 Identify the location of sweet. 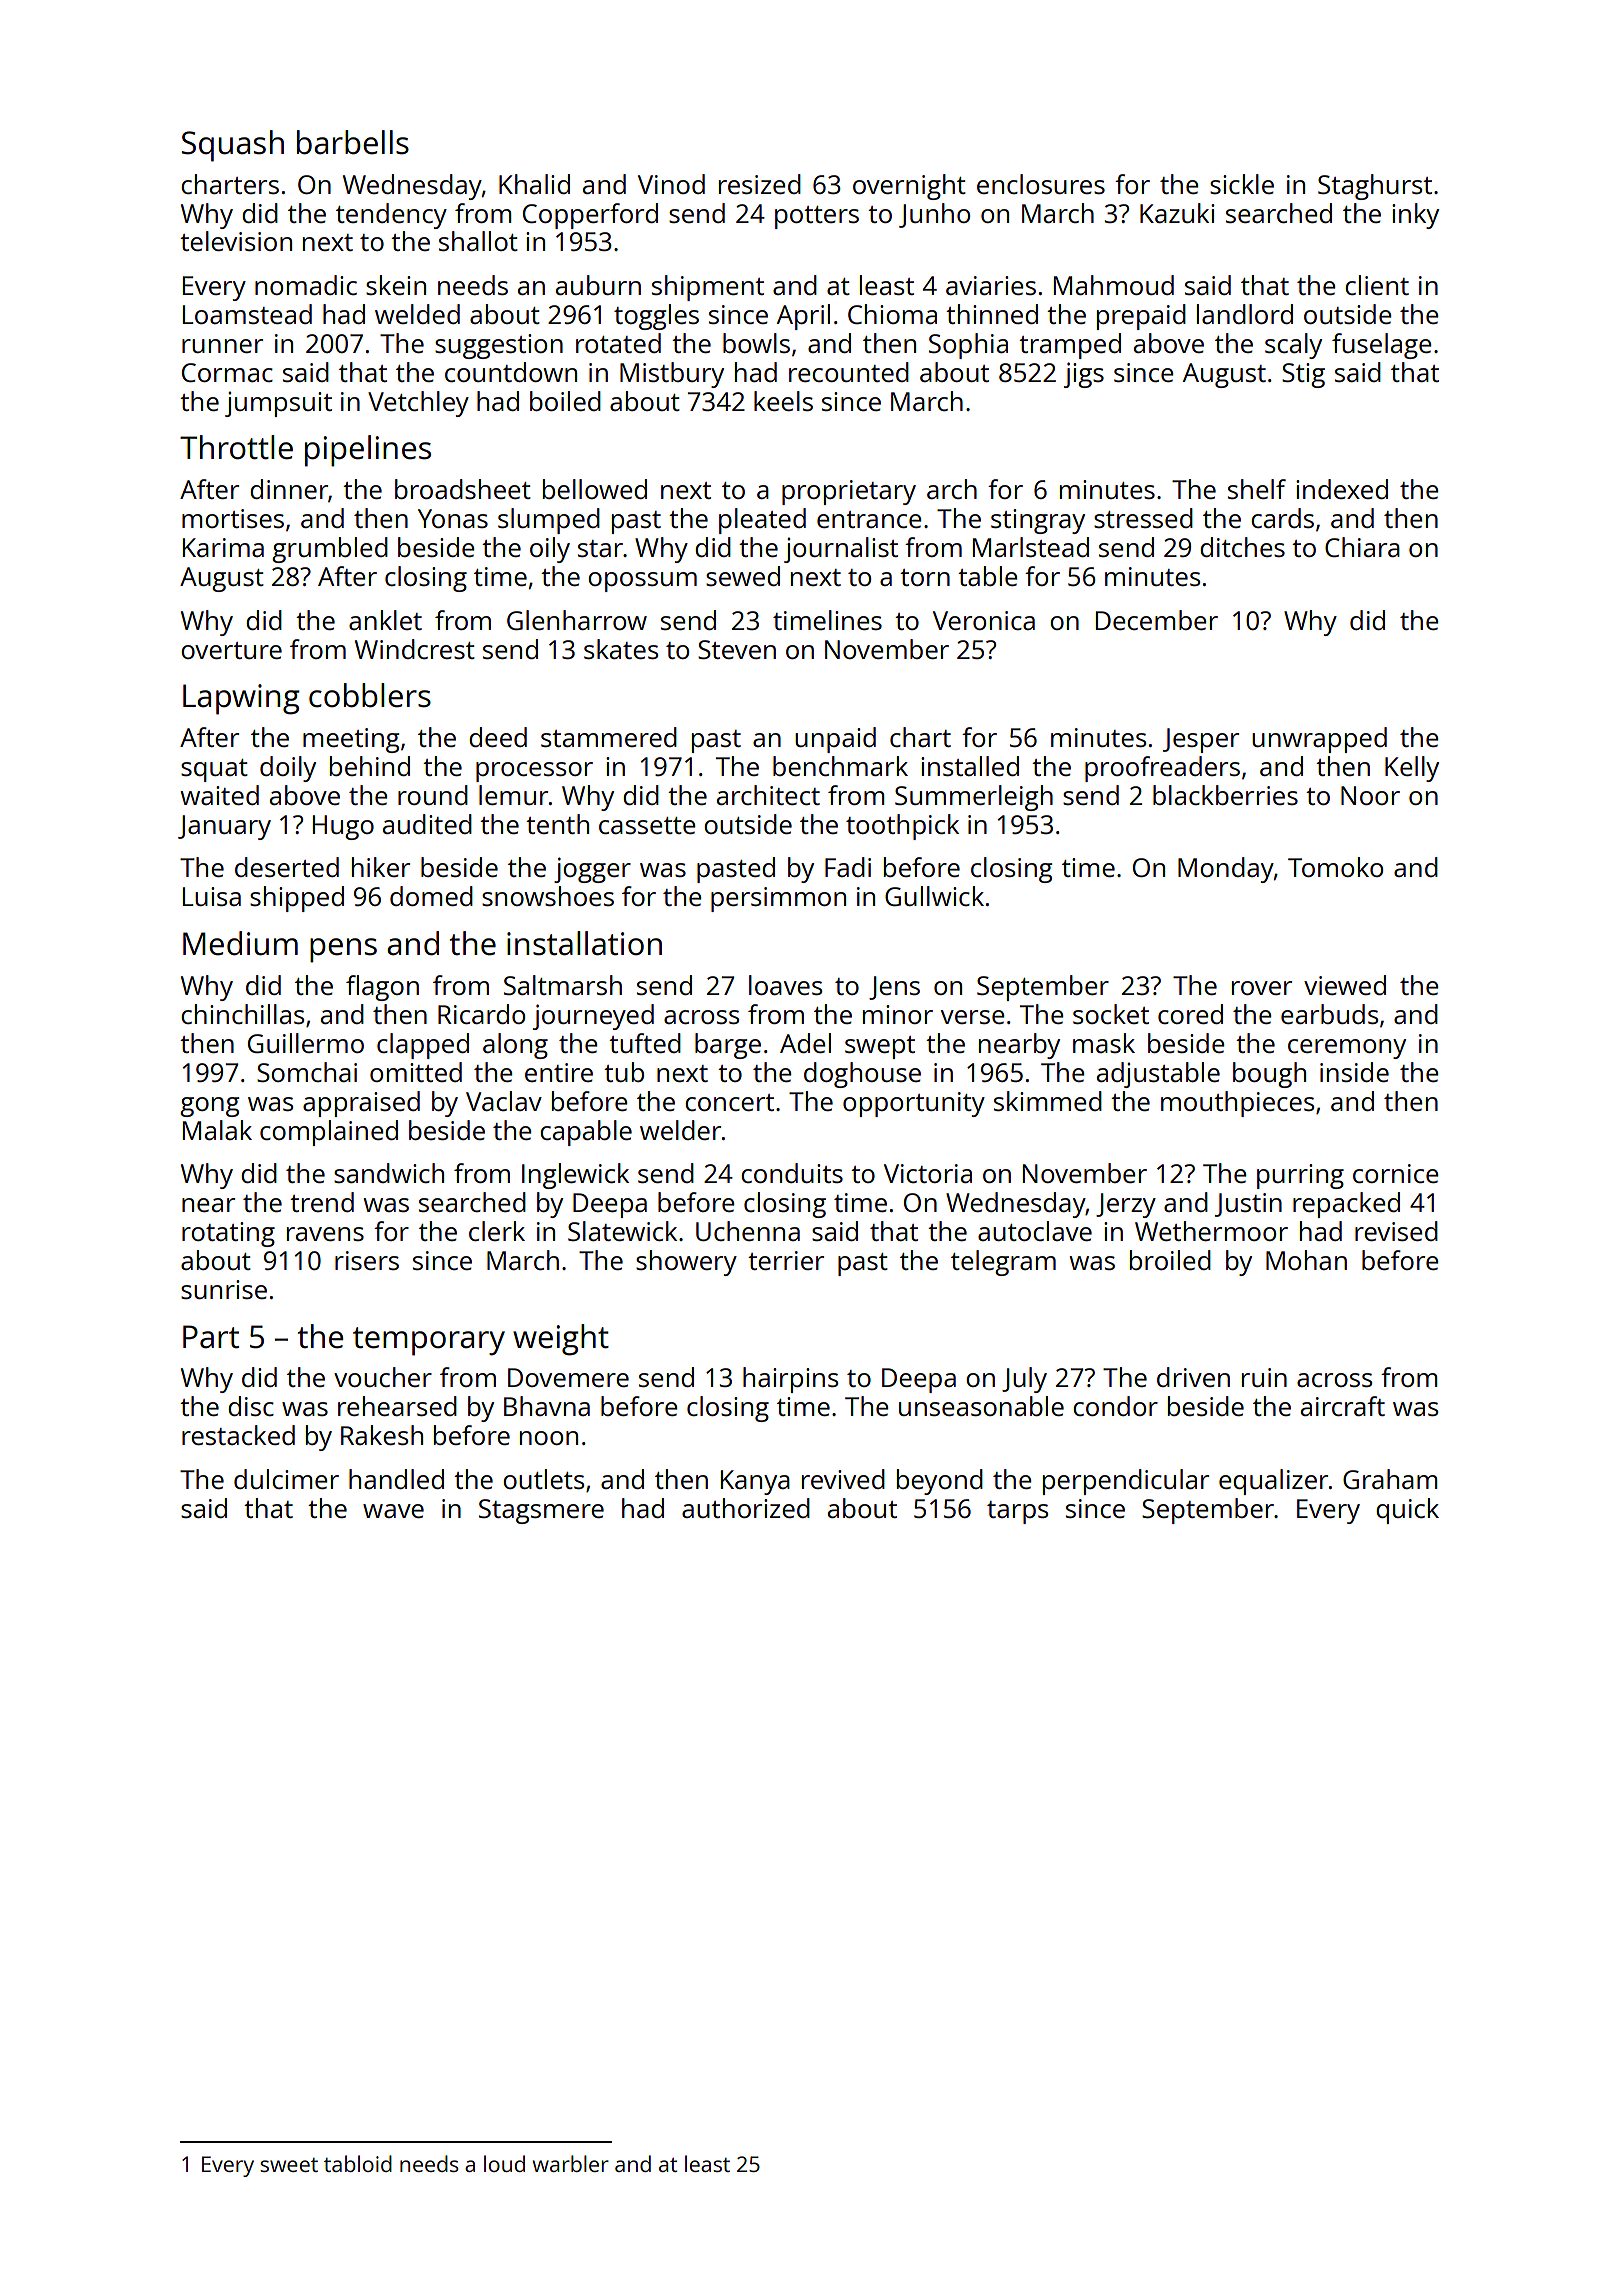
(289, 2165).
